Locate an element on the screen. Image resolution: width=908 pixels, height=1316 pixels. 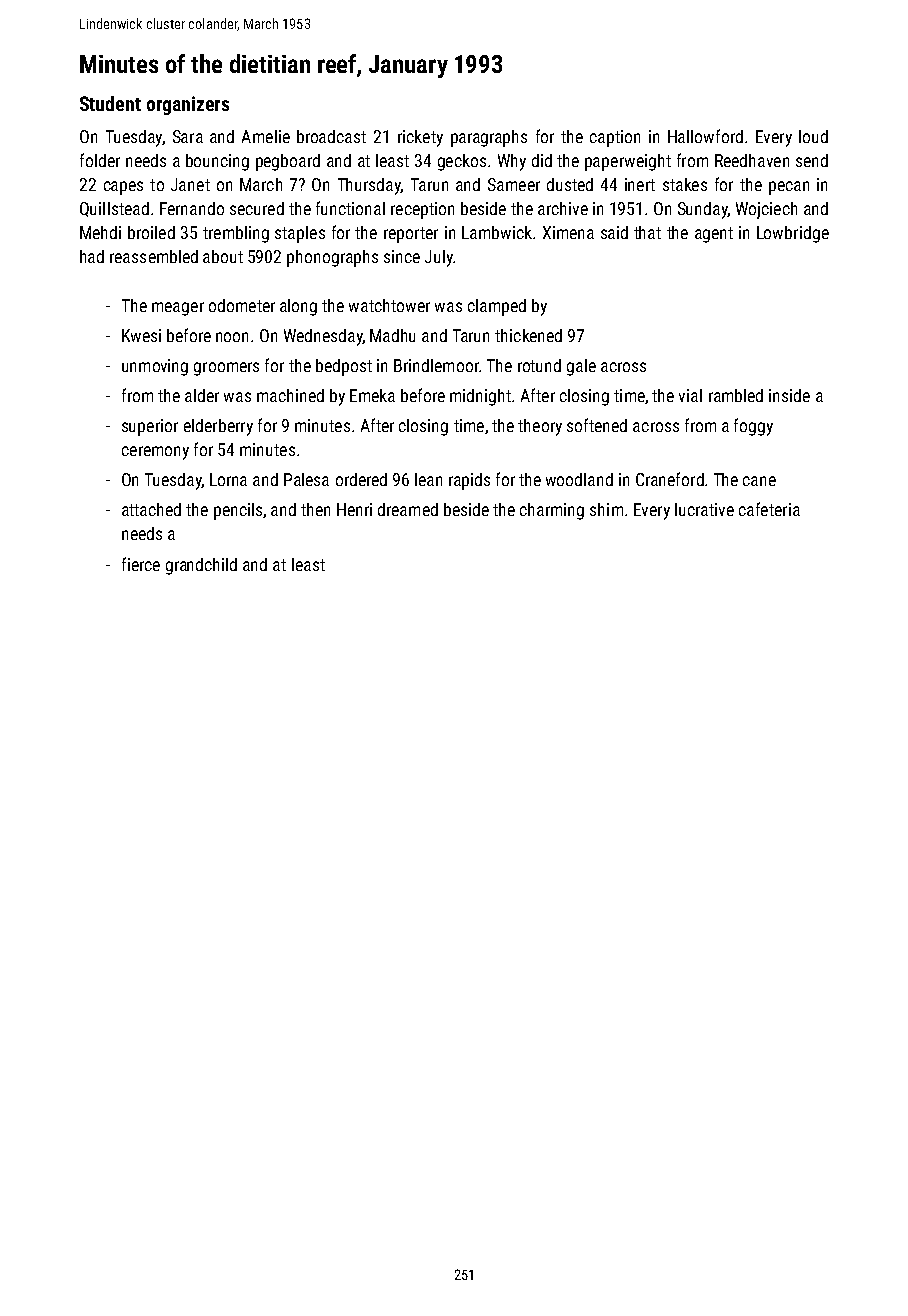
clamped is located at coordinates (497, 307).
